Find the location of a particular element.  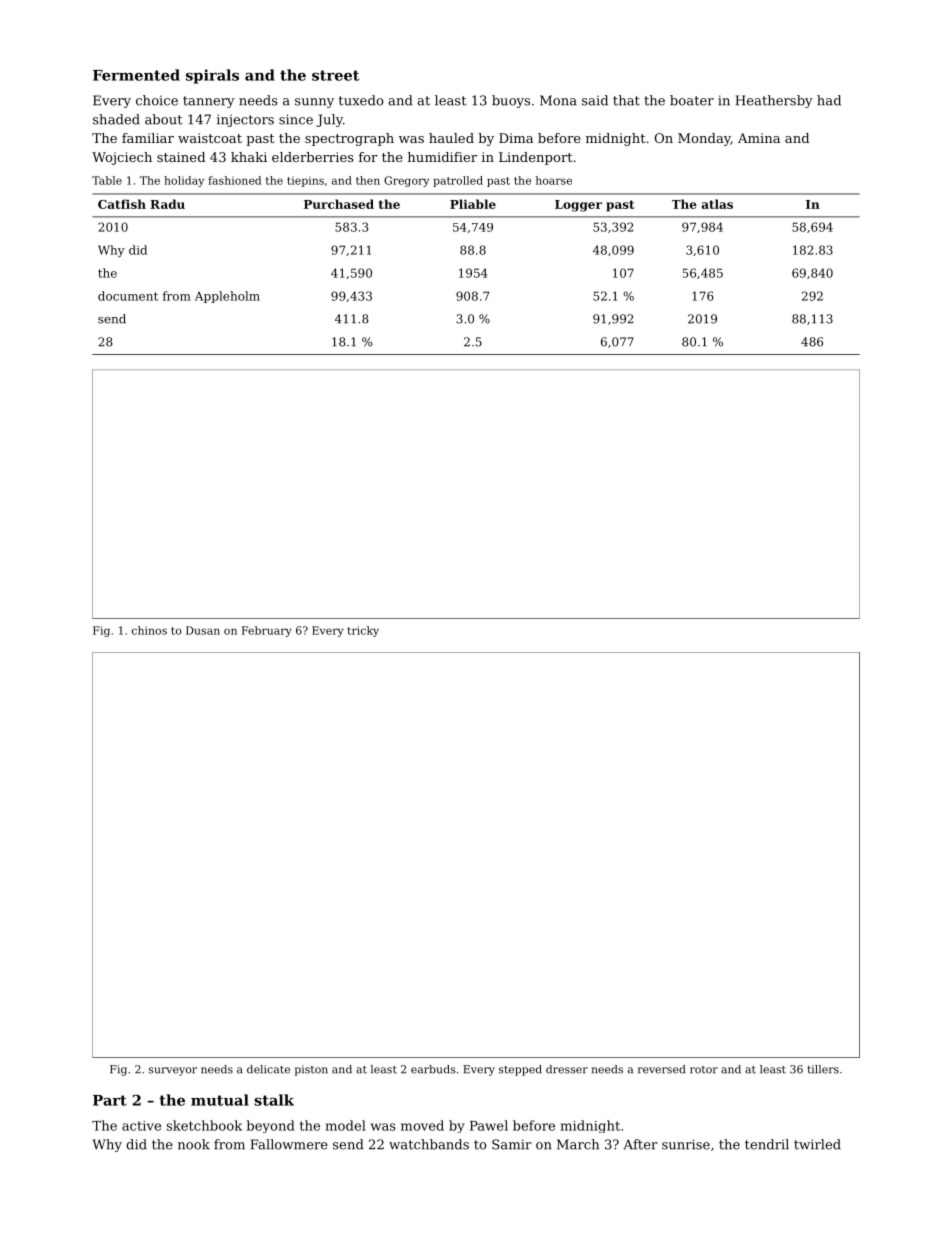

chinos is located at coordinates (149, 630).
